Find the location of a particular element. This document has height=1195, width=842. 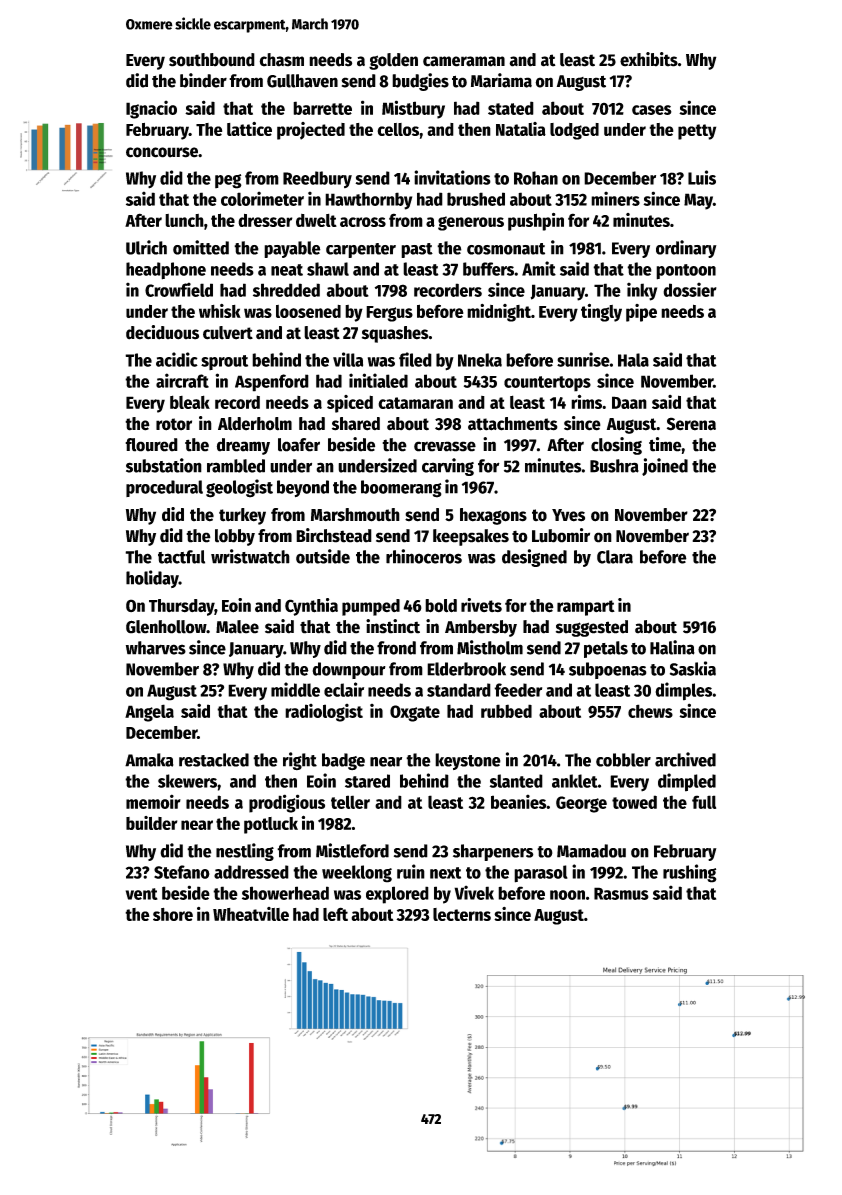

Amaka is located at coordinates (149, 760).
